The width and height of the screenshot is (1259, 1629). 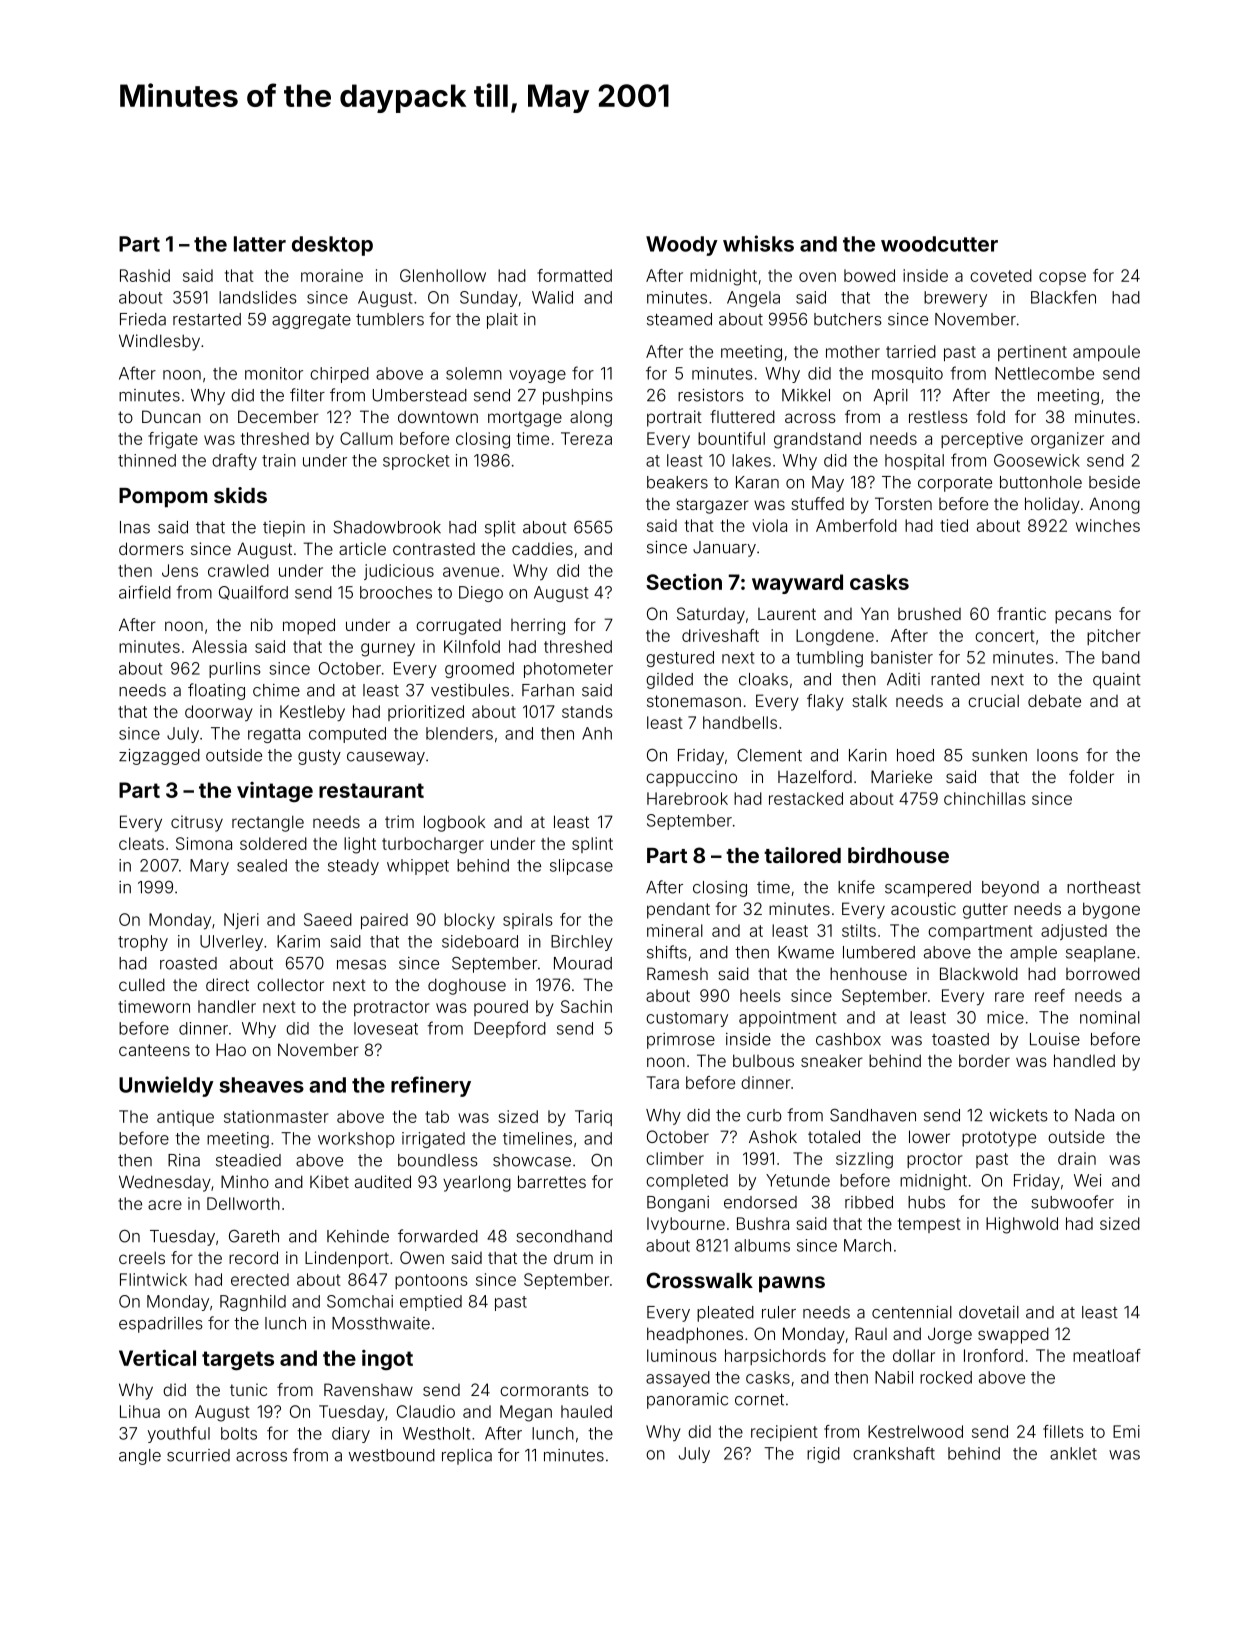 What do you see at coordinates (332, 246) in the screenshot?
I see `desktop` at bounding box center [332, 246].
